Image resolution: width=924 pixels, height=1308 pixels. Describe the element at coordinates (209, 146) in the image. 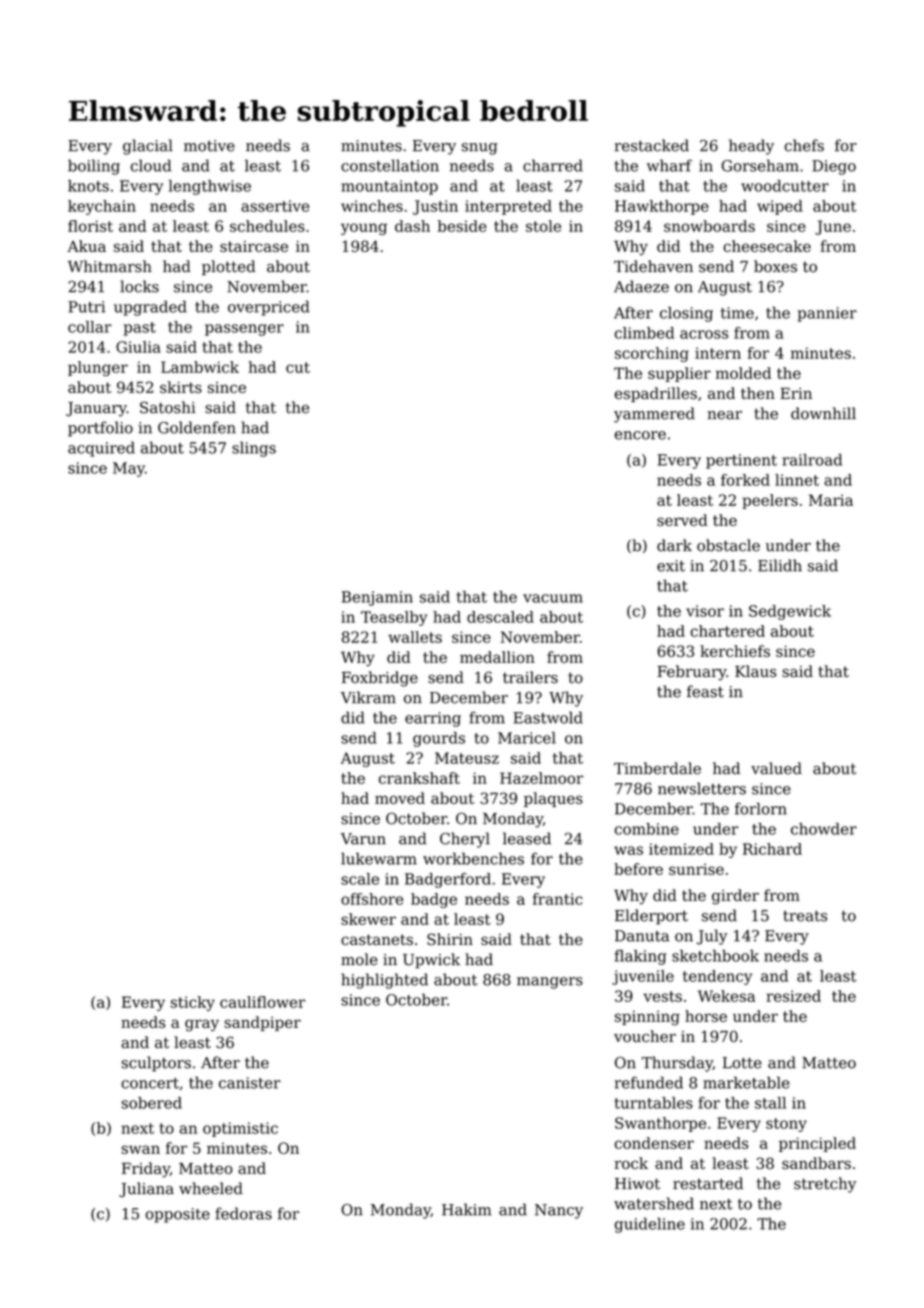

I see `motive` at that location.
